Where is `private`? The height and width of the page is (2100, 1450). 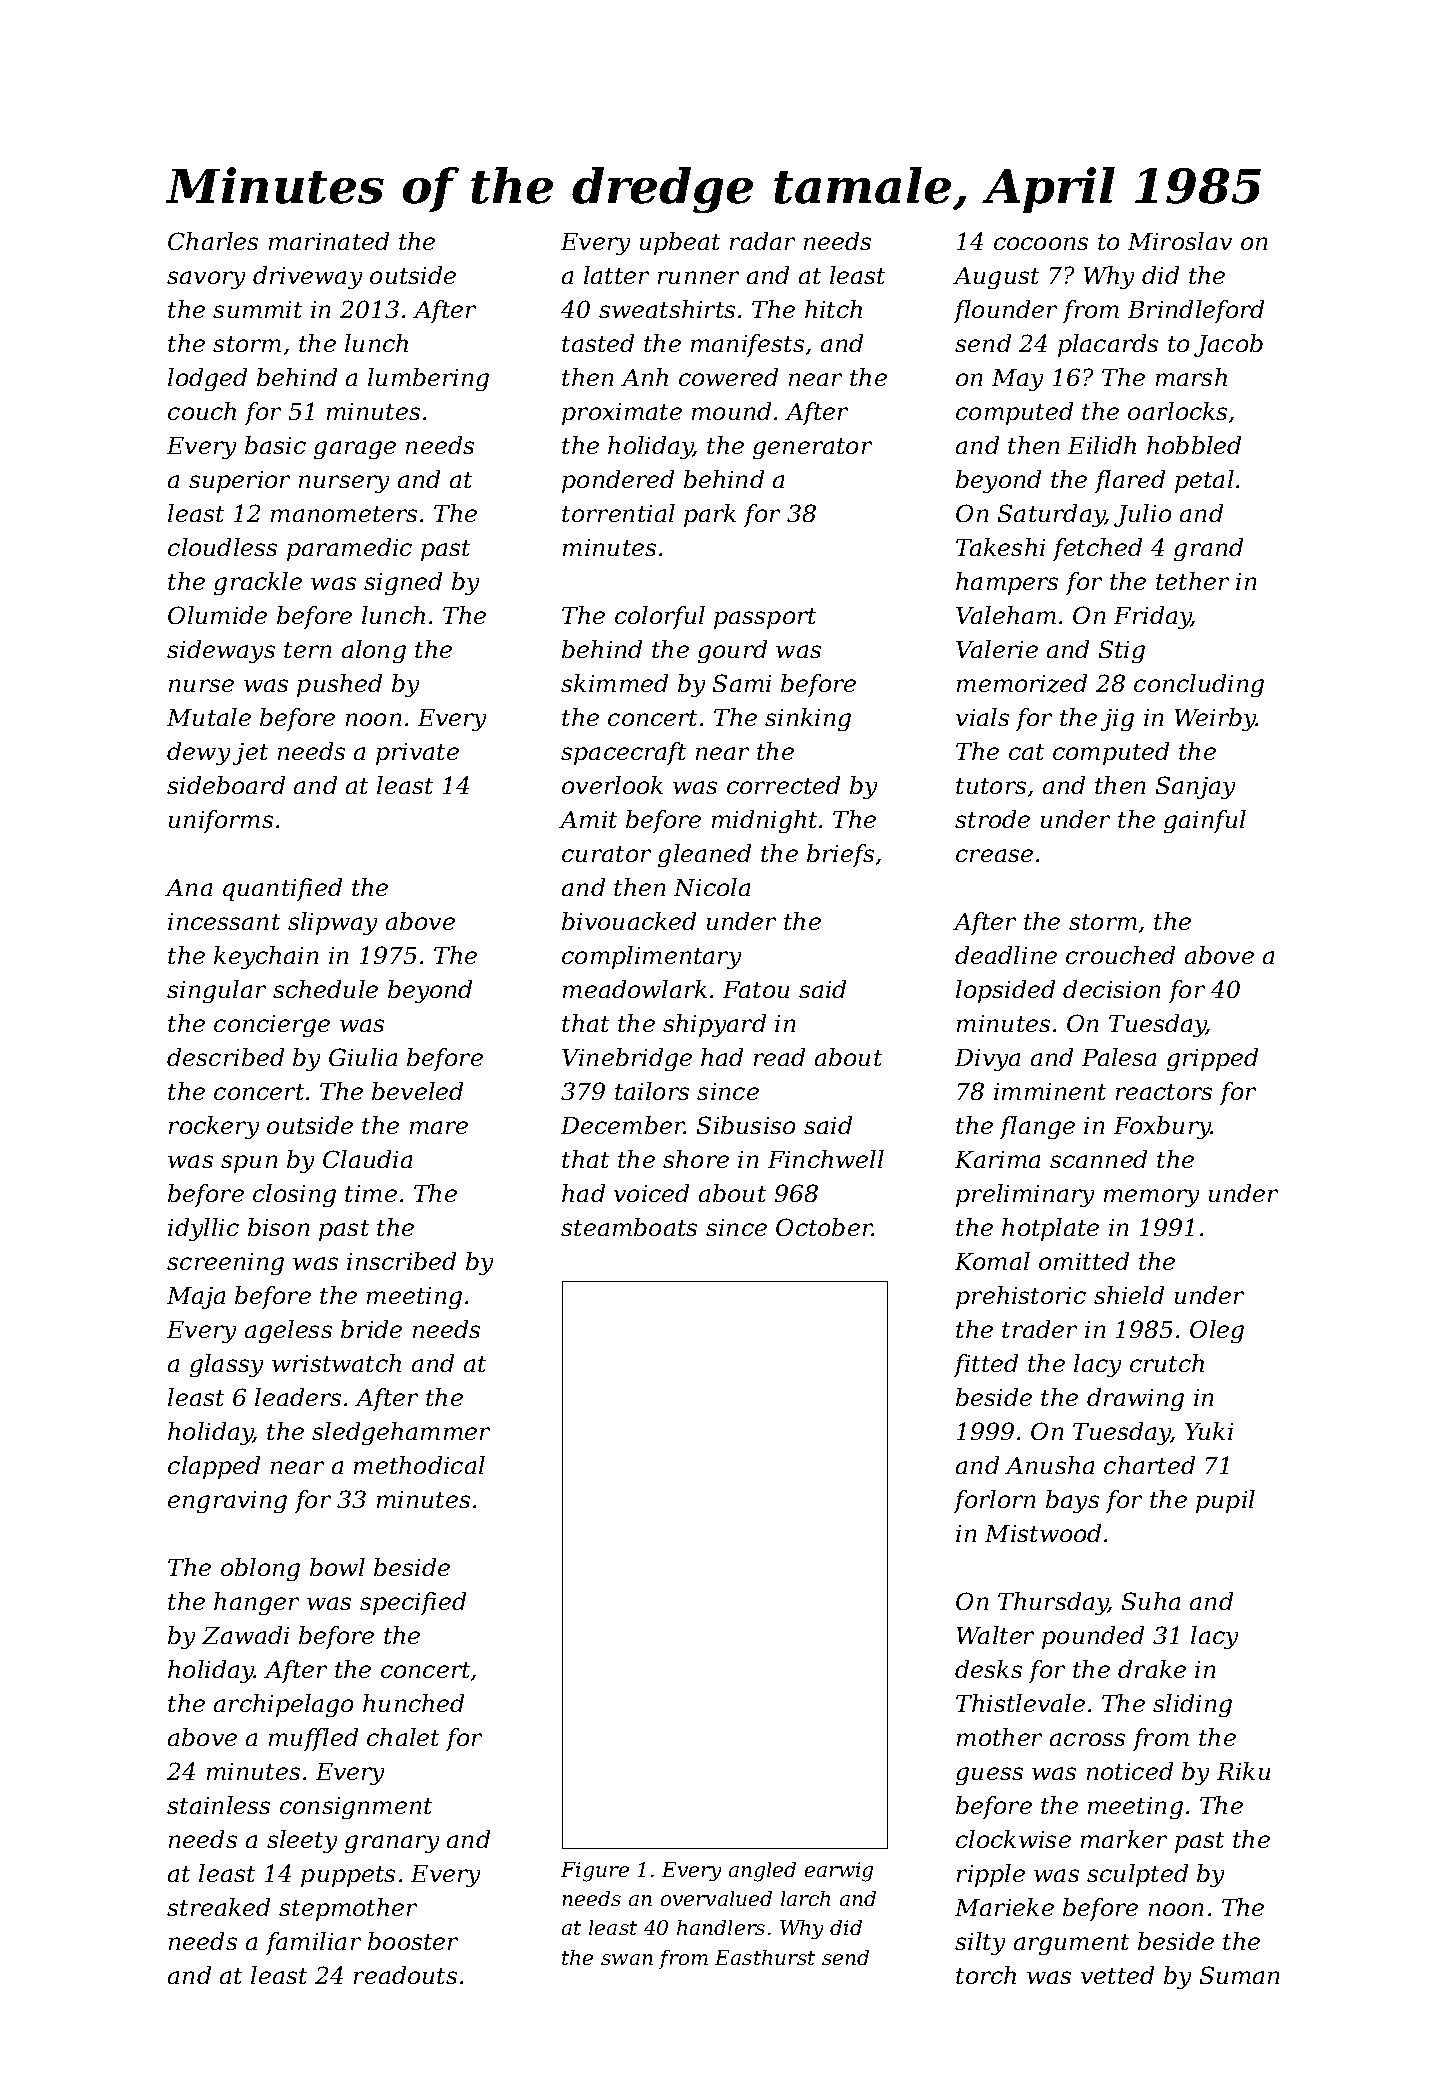 private is located at coordinates (417, 754).
